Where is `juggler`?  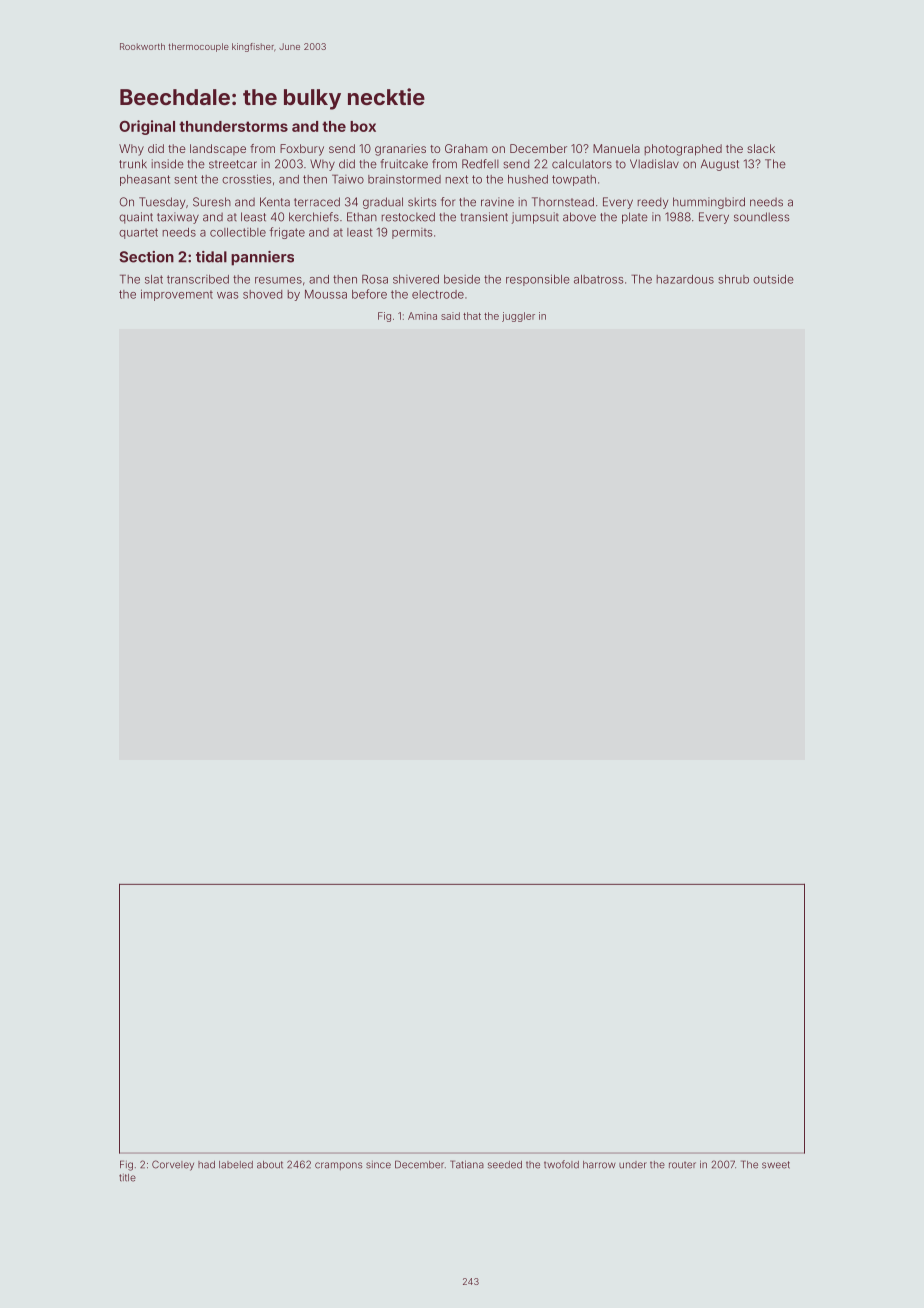
juggler is located at coordinates (518, 317).
